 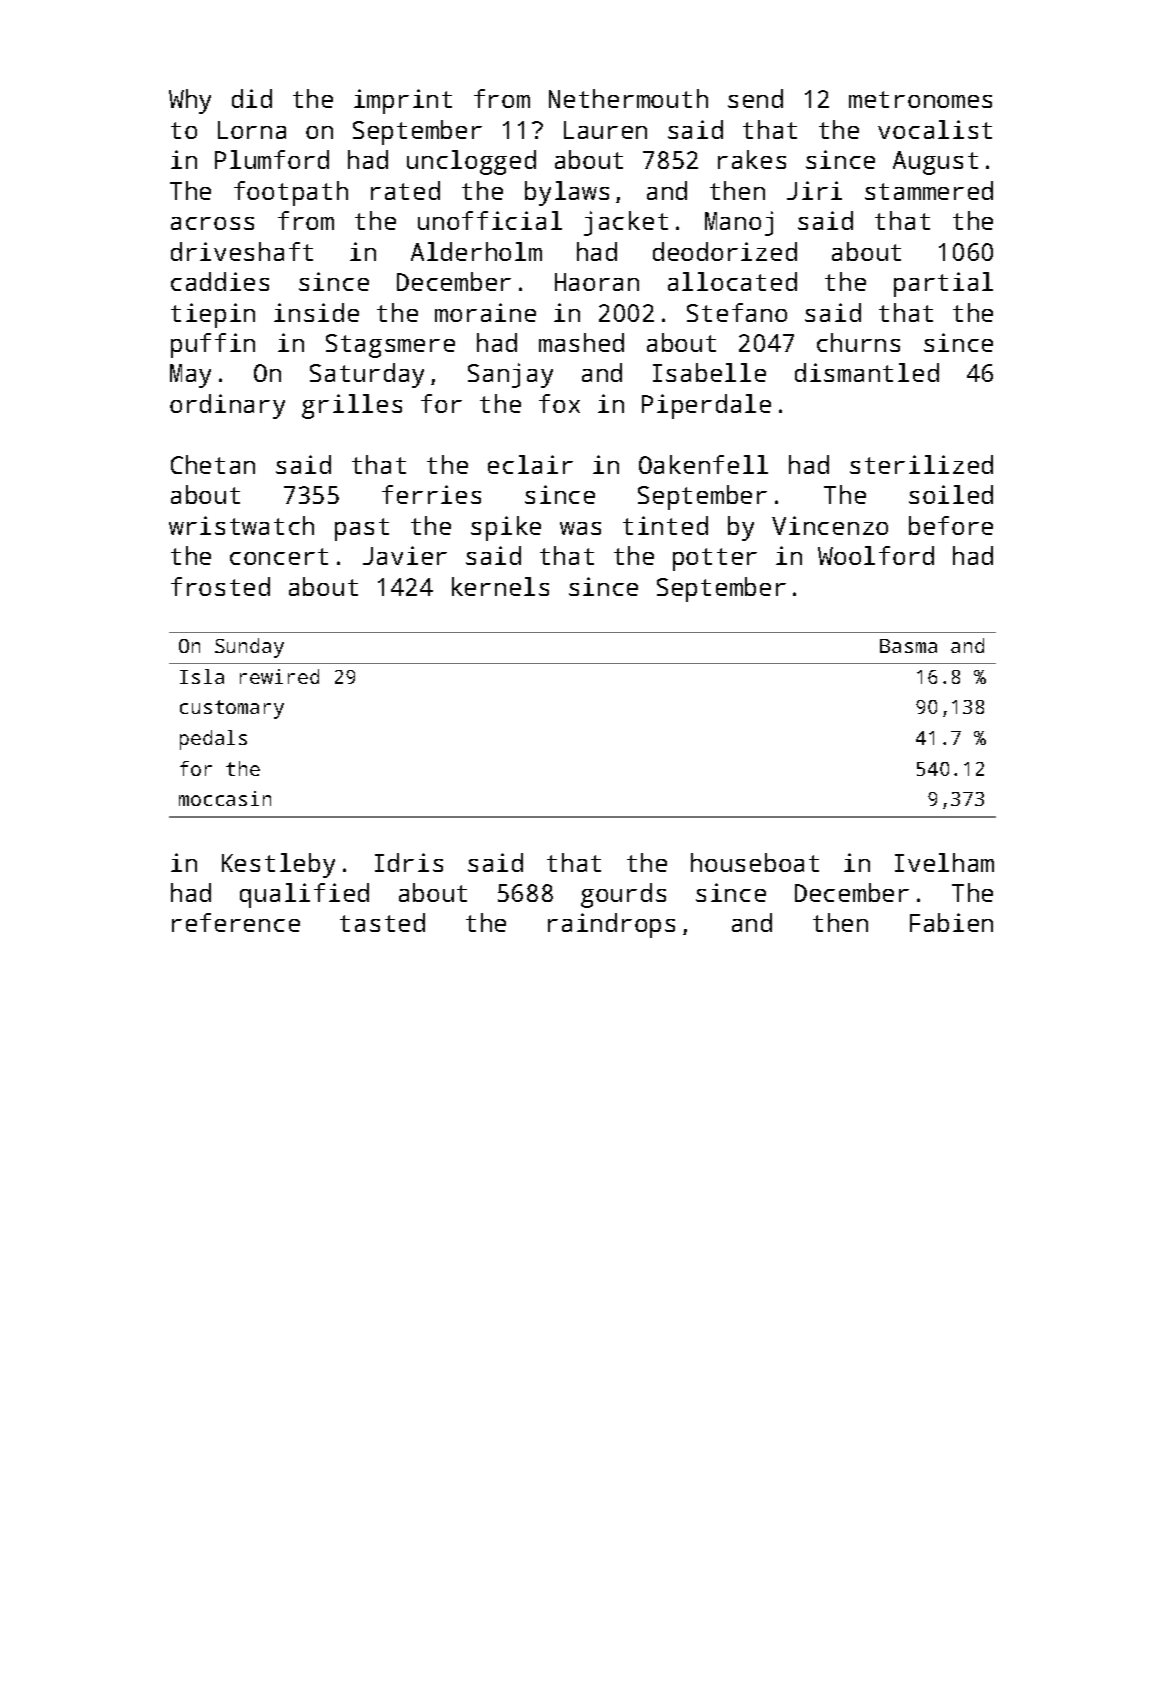 What do you see at coordinates (500, 586) in the page?
I see `kernels` at bounding box center [500, 586].
